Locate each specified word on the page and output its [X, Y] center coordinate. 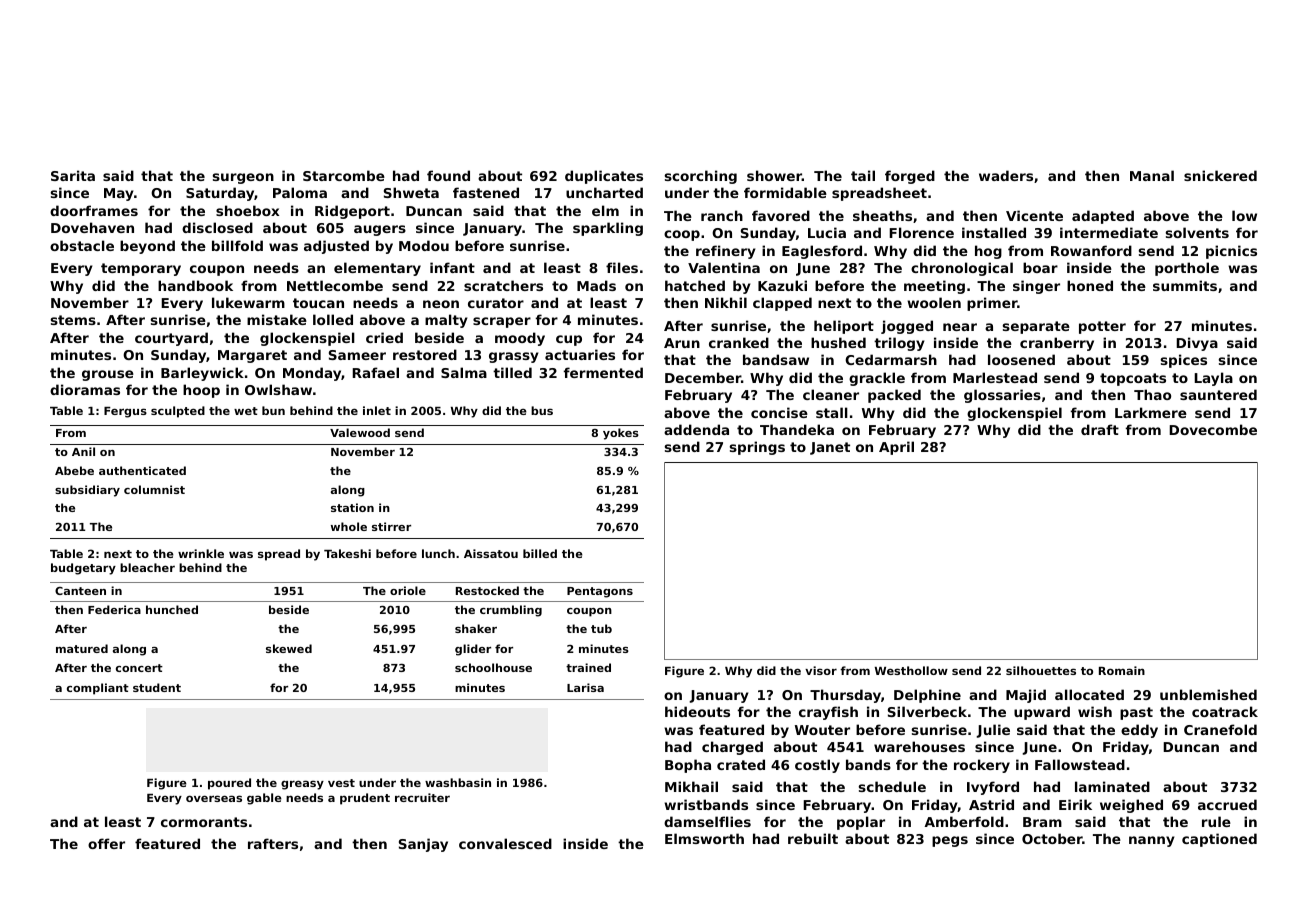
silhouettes [1041, 670]
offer [106, 843]
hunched [172, 609]
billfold [237, 245]
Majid [1026, 696]
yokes [621, 434]
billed [540, 553]
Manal [1152, 175]
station [352, 507]
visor [821, 670]
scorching [701, 177]
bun [273, 410]
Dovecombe [1213, 429]
